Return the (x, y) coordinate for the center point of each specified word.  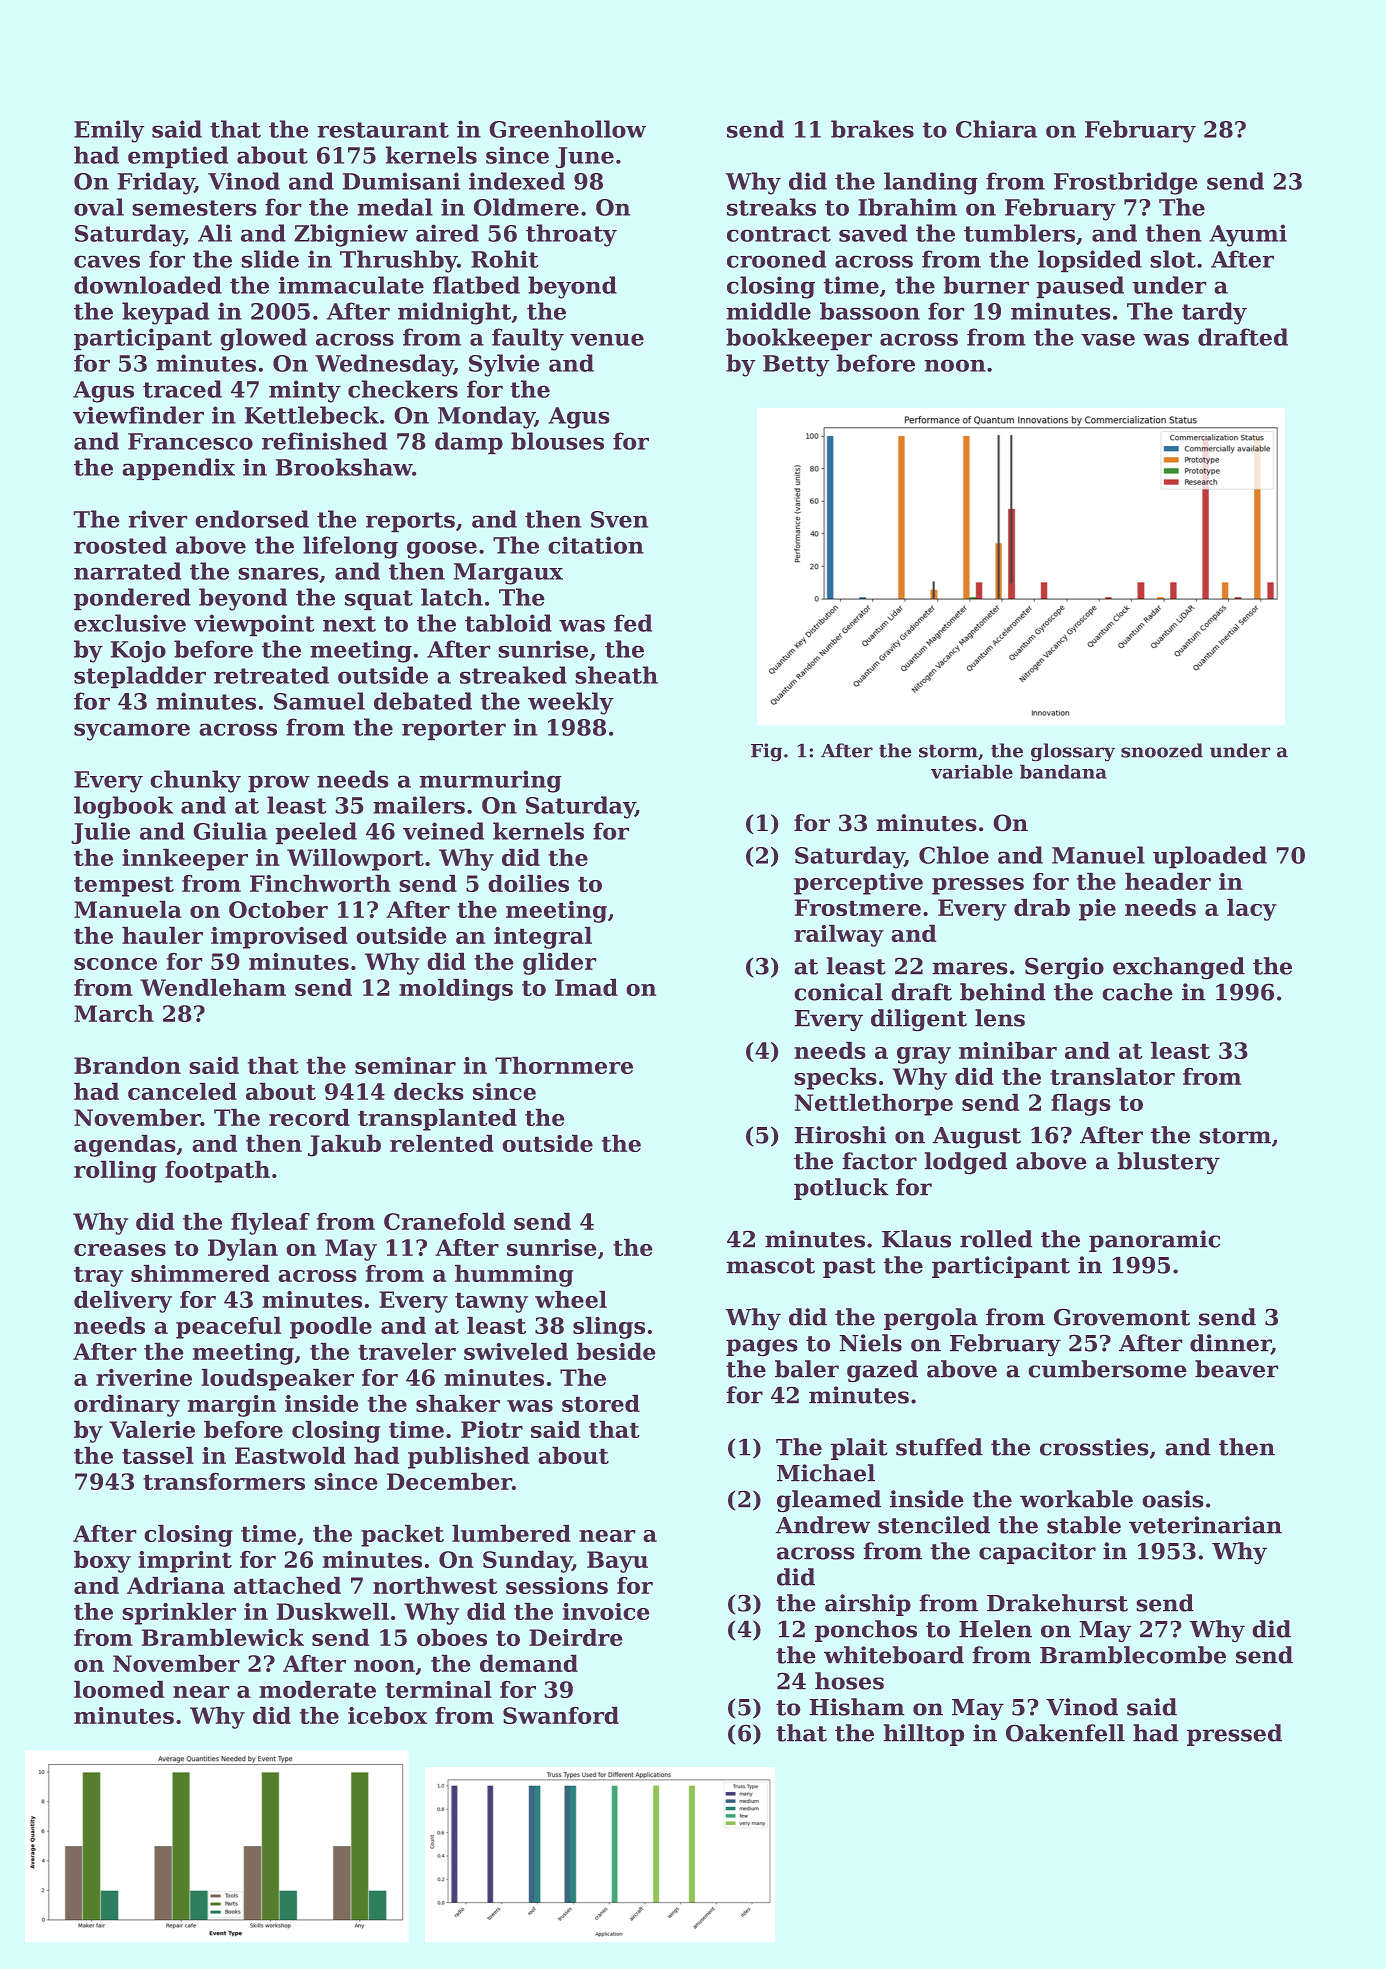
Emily (109, 131)
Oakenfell (1065, 1733)
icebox (387, 1715)
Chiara (996, 129)
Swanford (561, 1715)
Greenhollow (568, 129)
